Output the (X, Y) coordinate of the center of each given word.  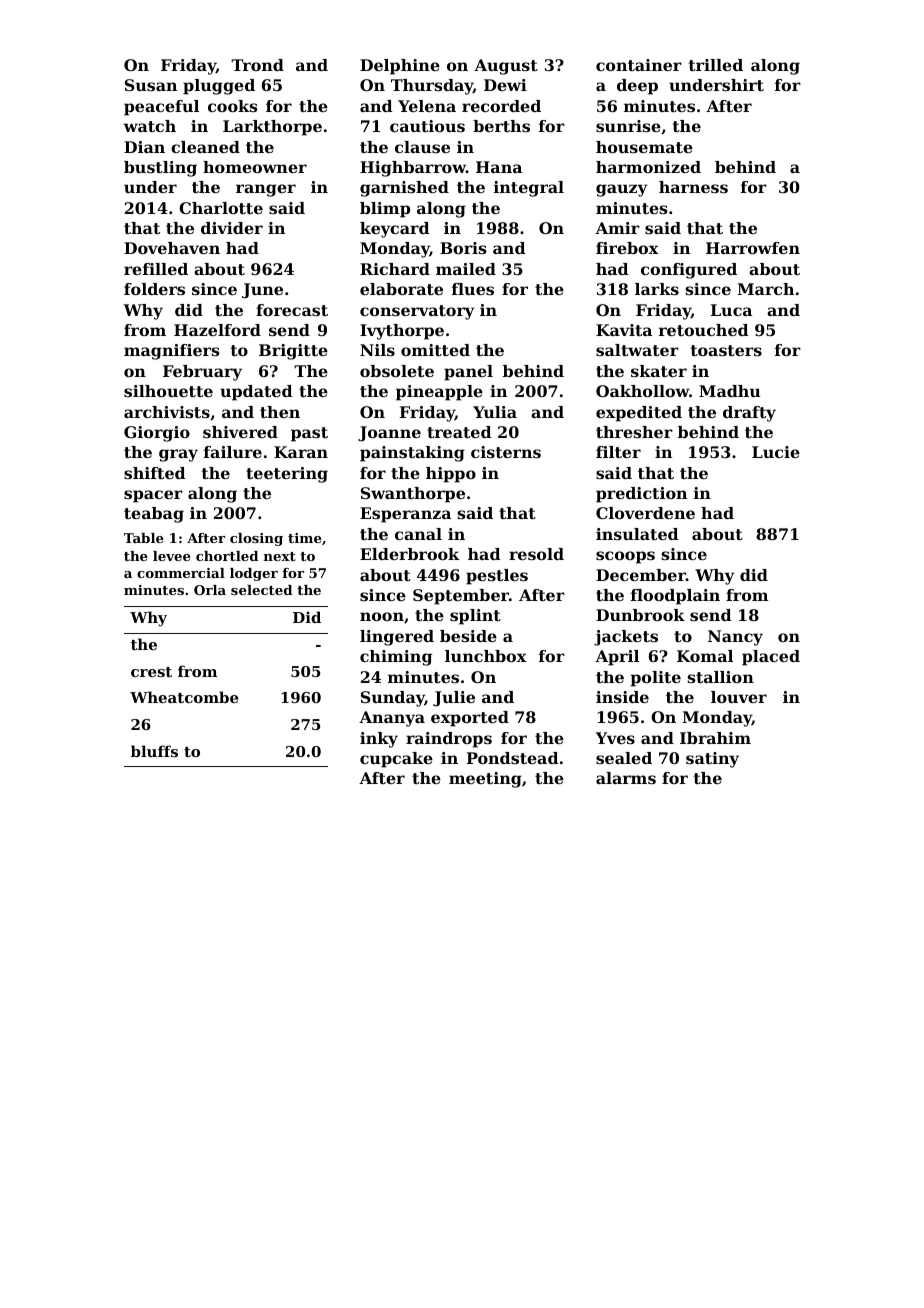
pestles (497, 577)
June (262, 291)
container (639, 65)
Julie (454, 699)
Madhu (730, 391)
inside (622, 697)
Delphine (400, 67)
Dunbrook (640, 615)
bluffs (154, 751)
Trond (257, 65)
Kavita (624, 330)
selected (261, 590)
